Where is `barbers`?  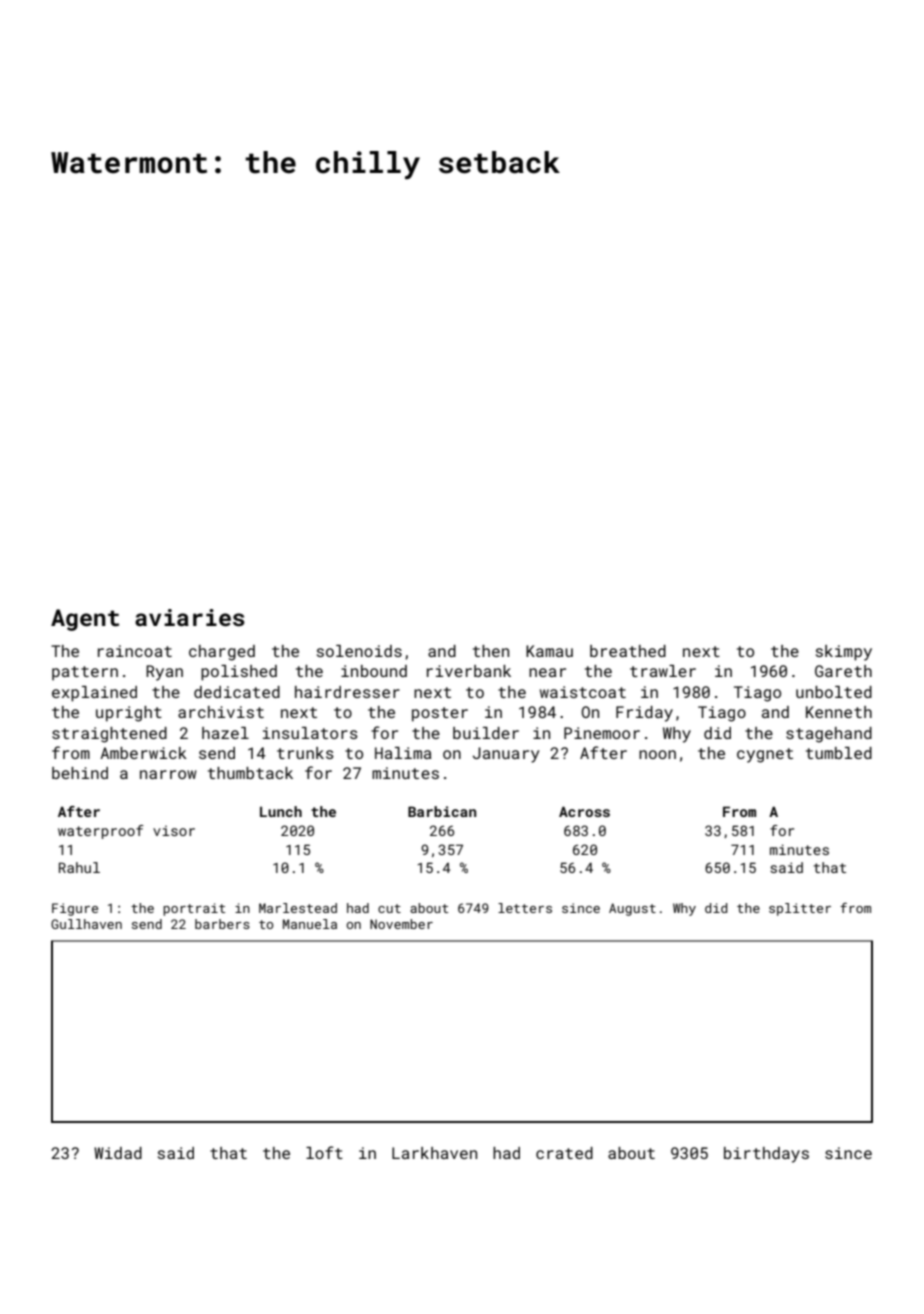 barbers is located at coordinates (222, 924).
